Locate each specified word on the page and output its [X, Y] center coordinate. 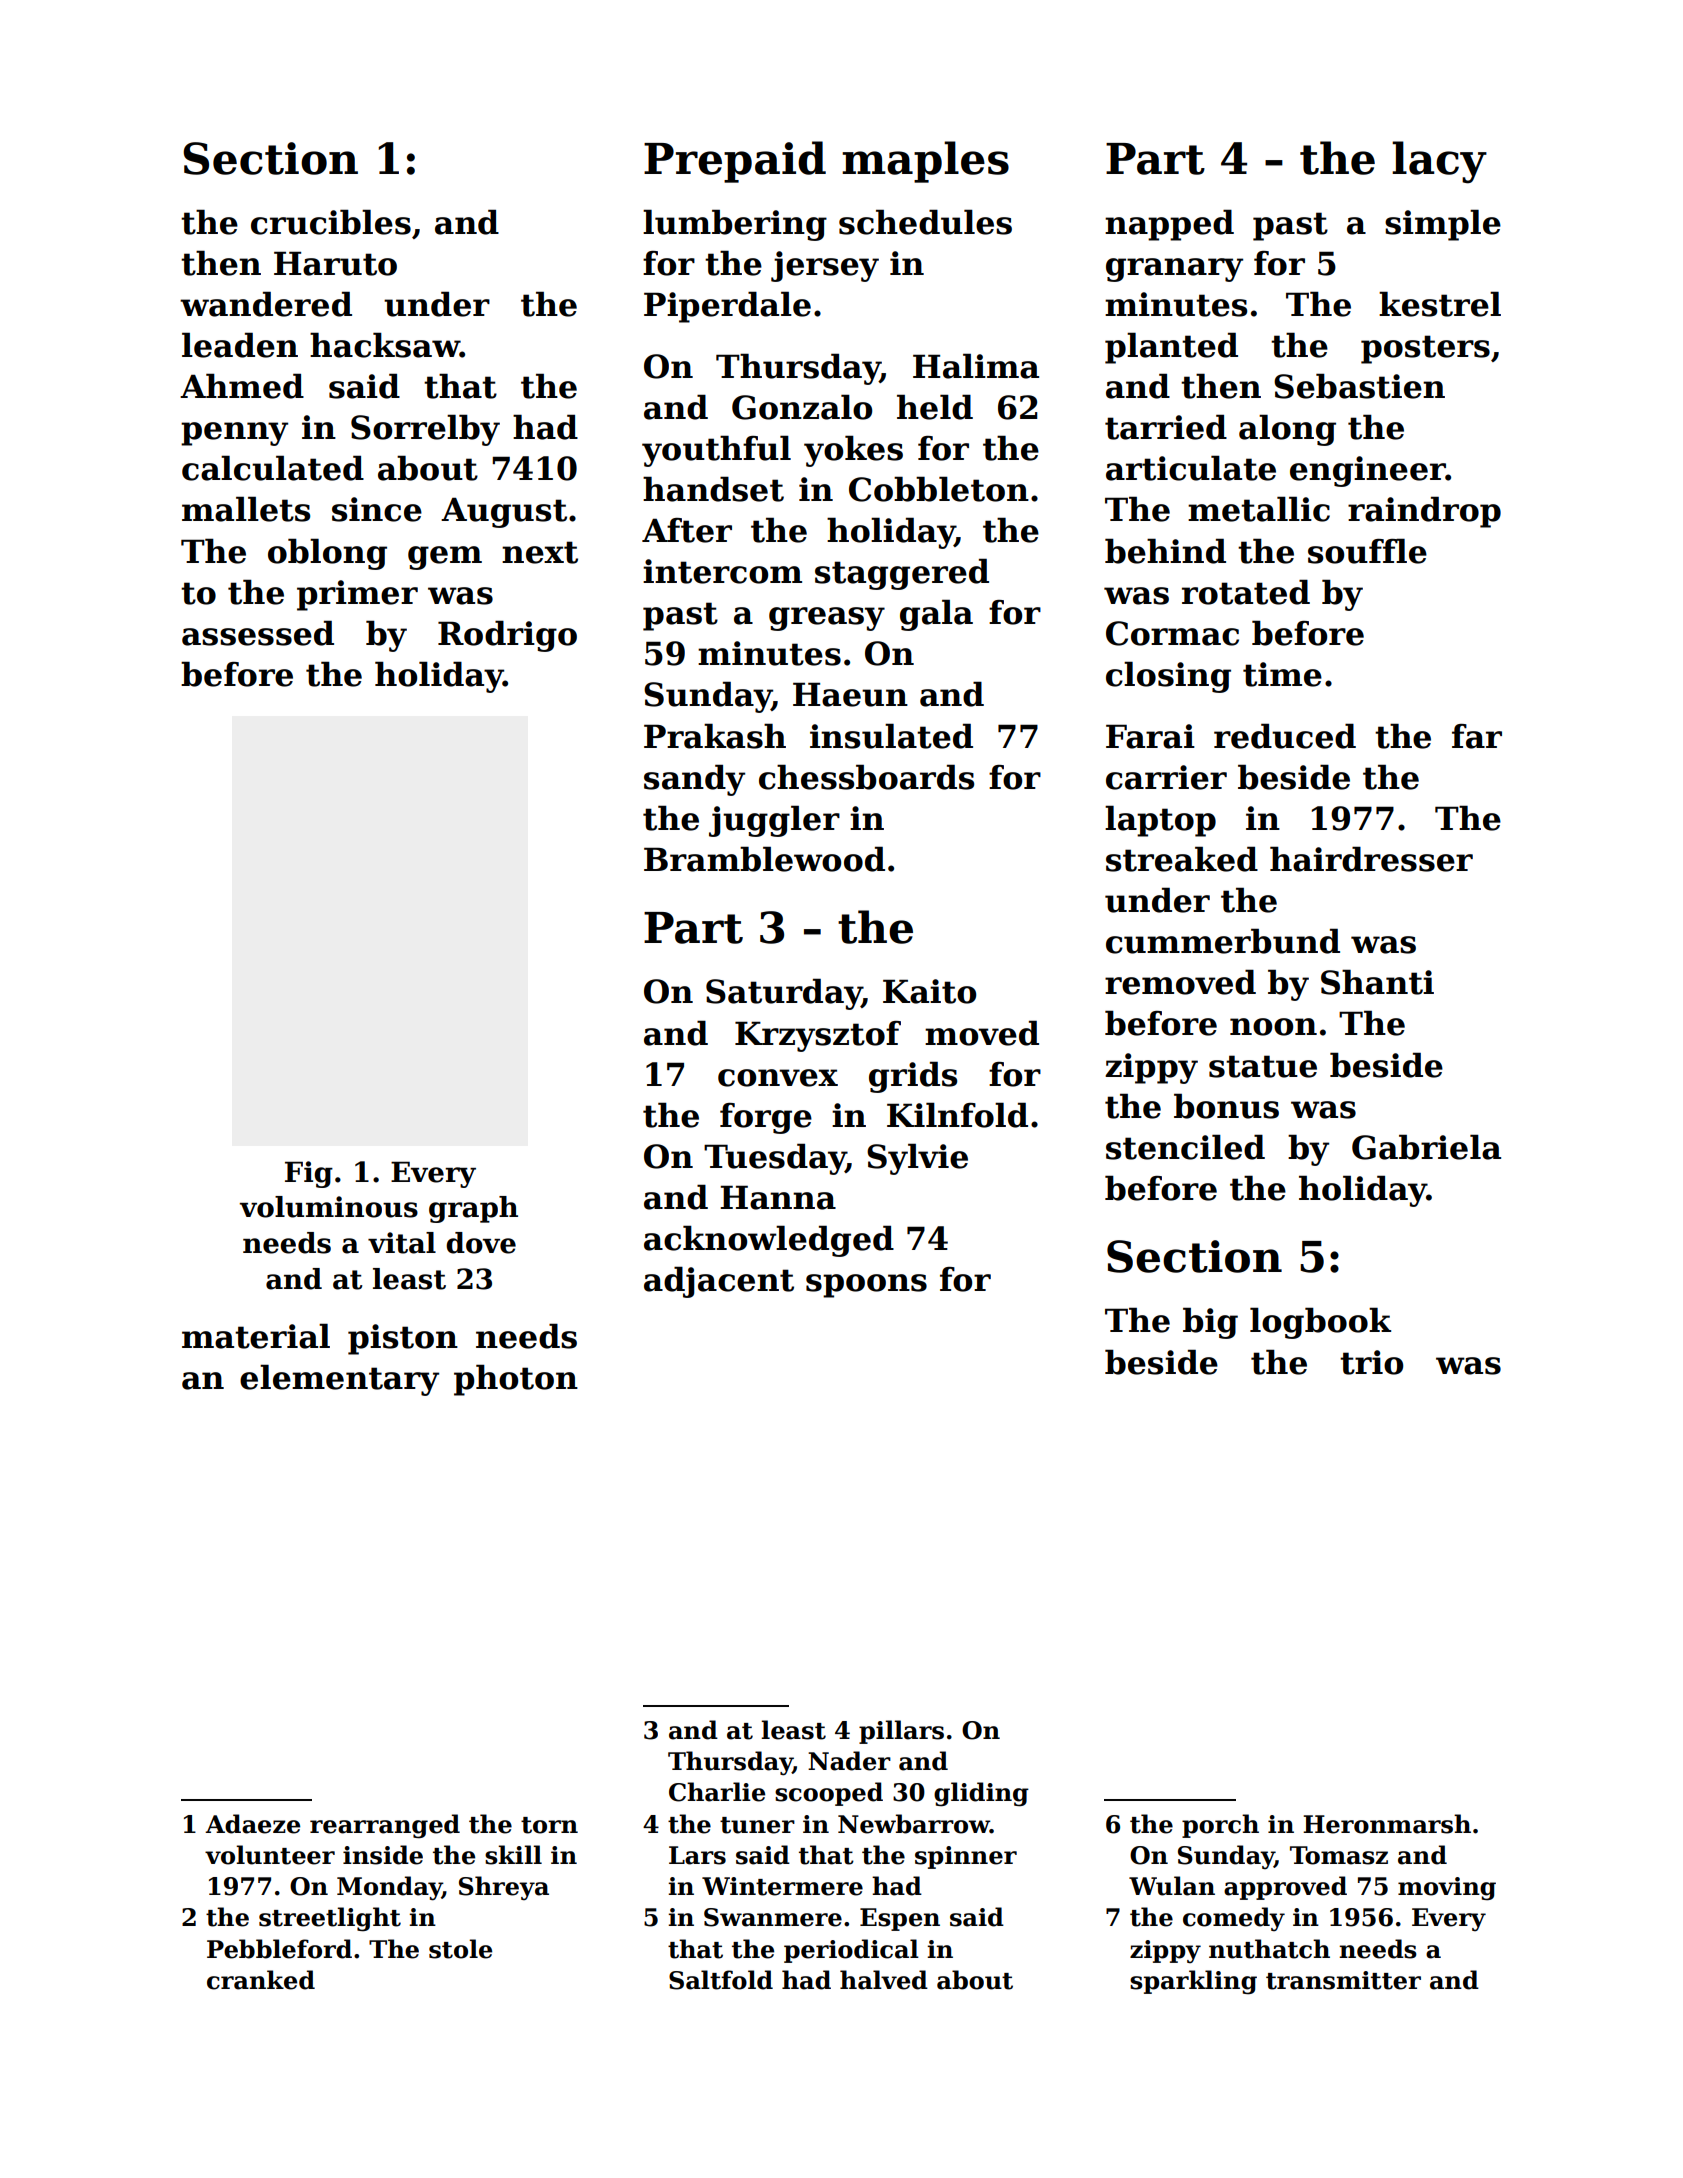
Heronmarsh [1387, 1824]
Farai [1150, 736]
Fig [309, 1174]
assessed [258, 633]
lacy [1439, 162]
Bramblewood [764, 859]
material [256, 1336]
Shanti [1377, 982]
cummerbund [1223, 941]
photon [516, 1380]
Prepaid [735, 162]
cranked [261, 1980]
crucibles [331, 222]
